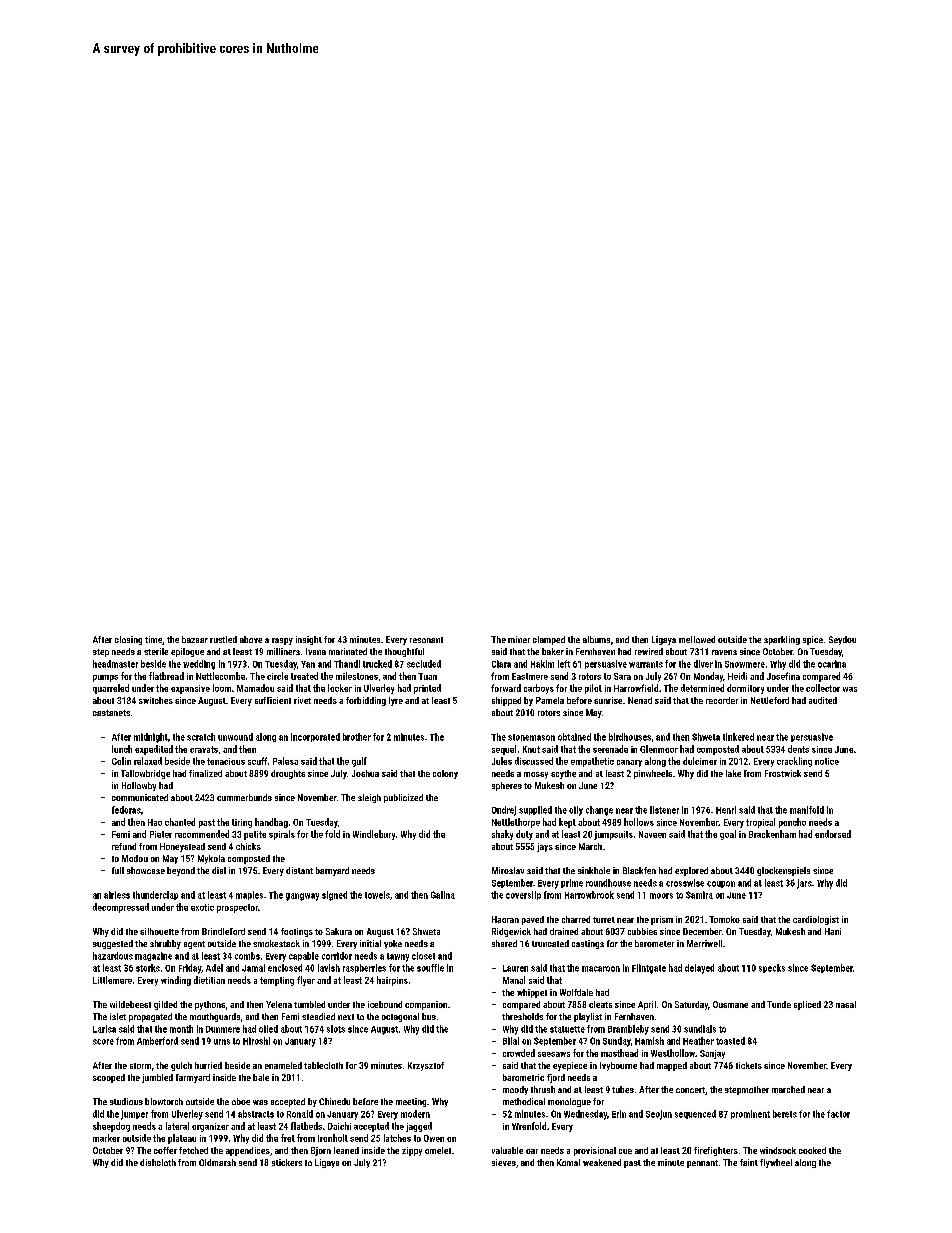 The image size is (952, 1233). Describe the element at coordinates (190, 689) in the page. I see `expansive` at that location.
